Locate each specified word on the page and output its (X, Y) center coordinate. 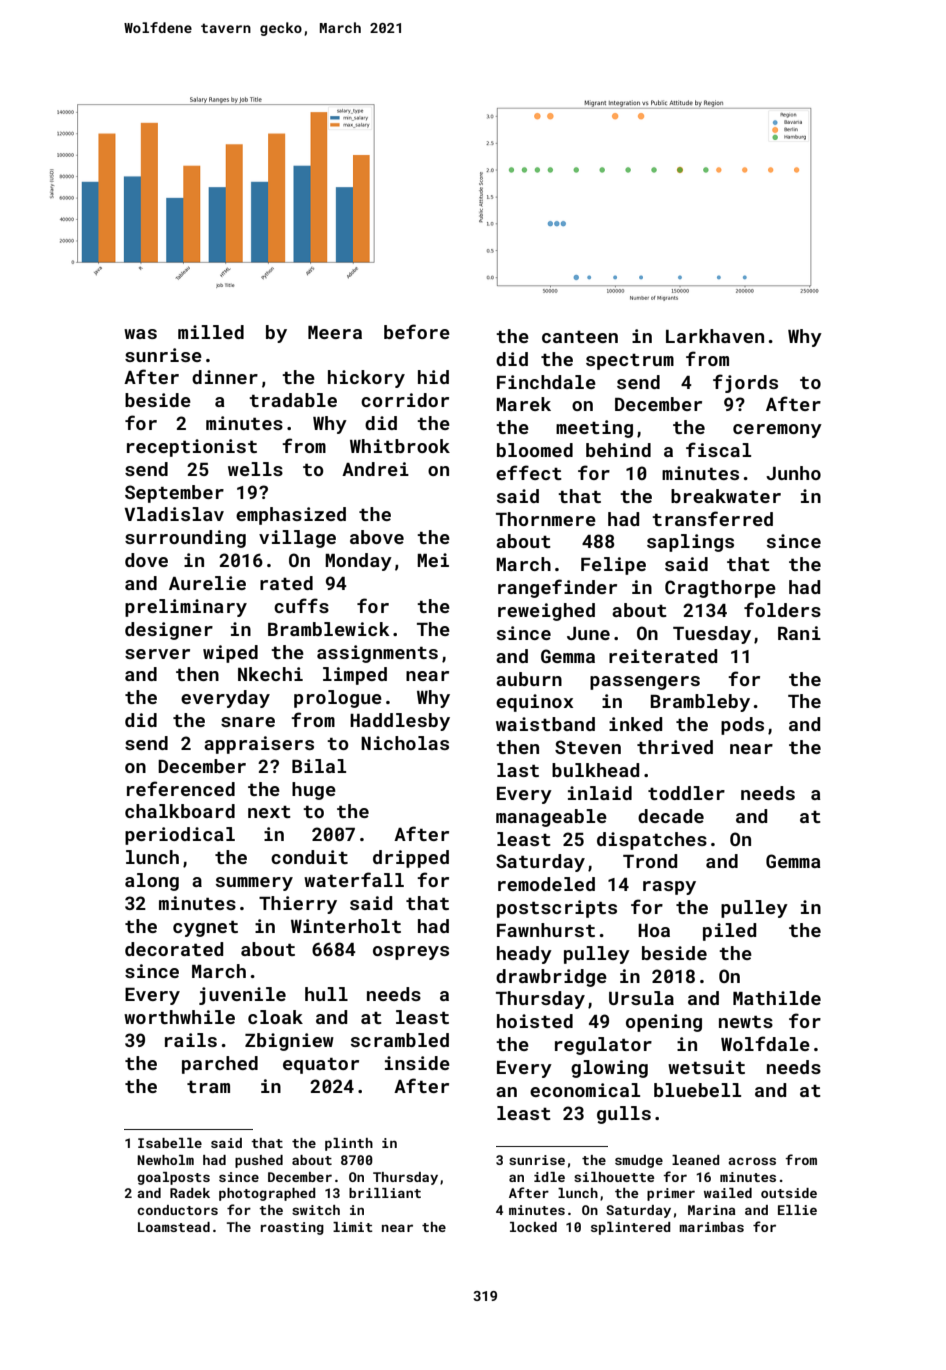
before (417, 331)
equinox (534, 703)
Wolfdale (765, 1043)
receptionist (192, 448)
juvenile (242, 996)
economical (585, 1090)
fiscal (718, 449)
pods (742, 726)
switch (316, 1210)
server (157, 654)
